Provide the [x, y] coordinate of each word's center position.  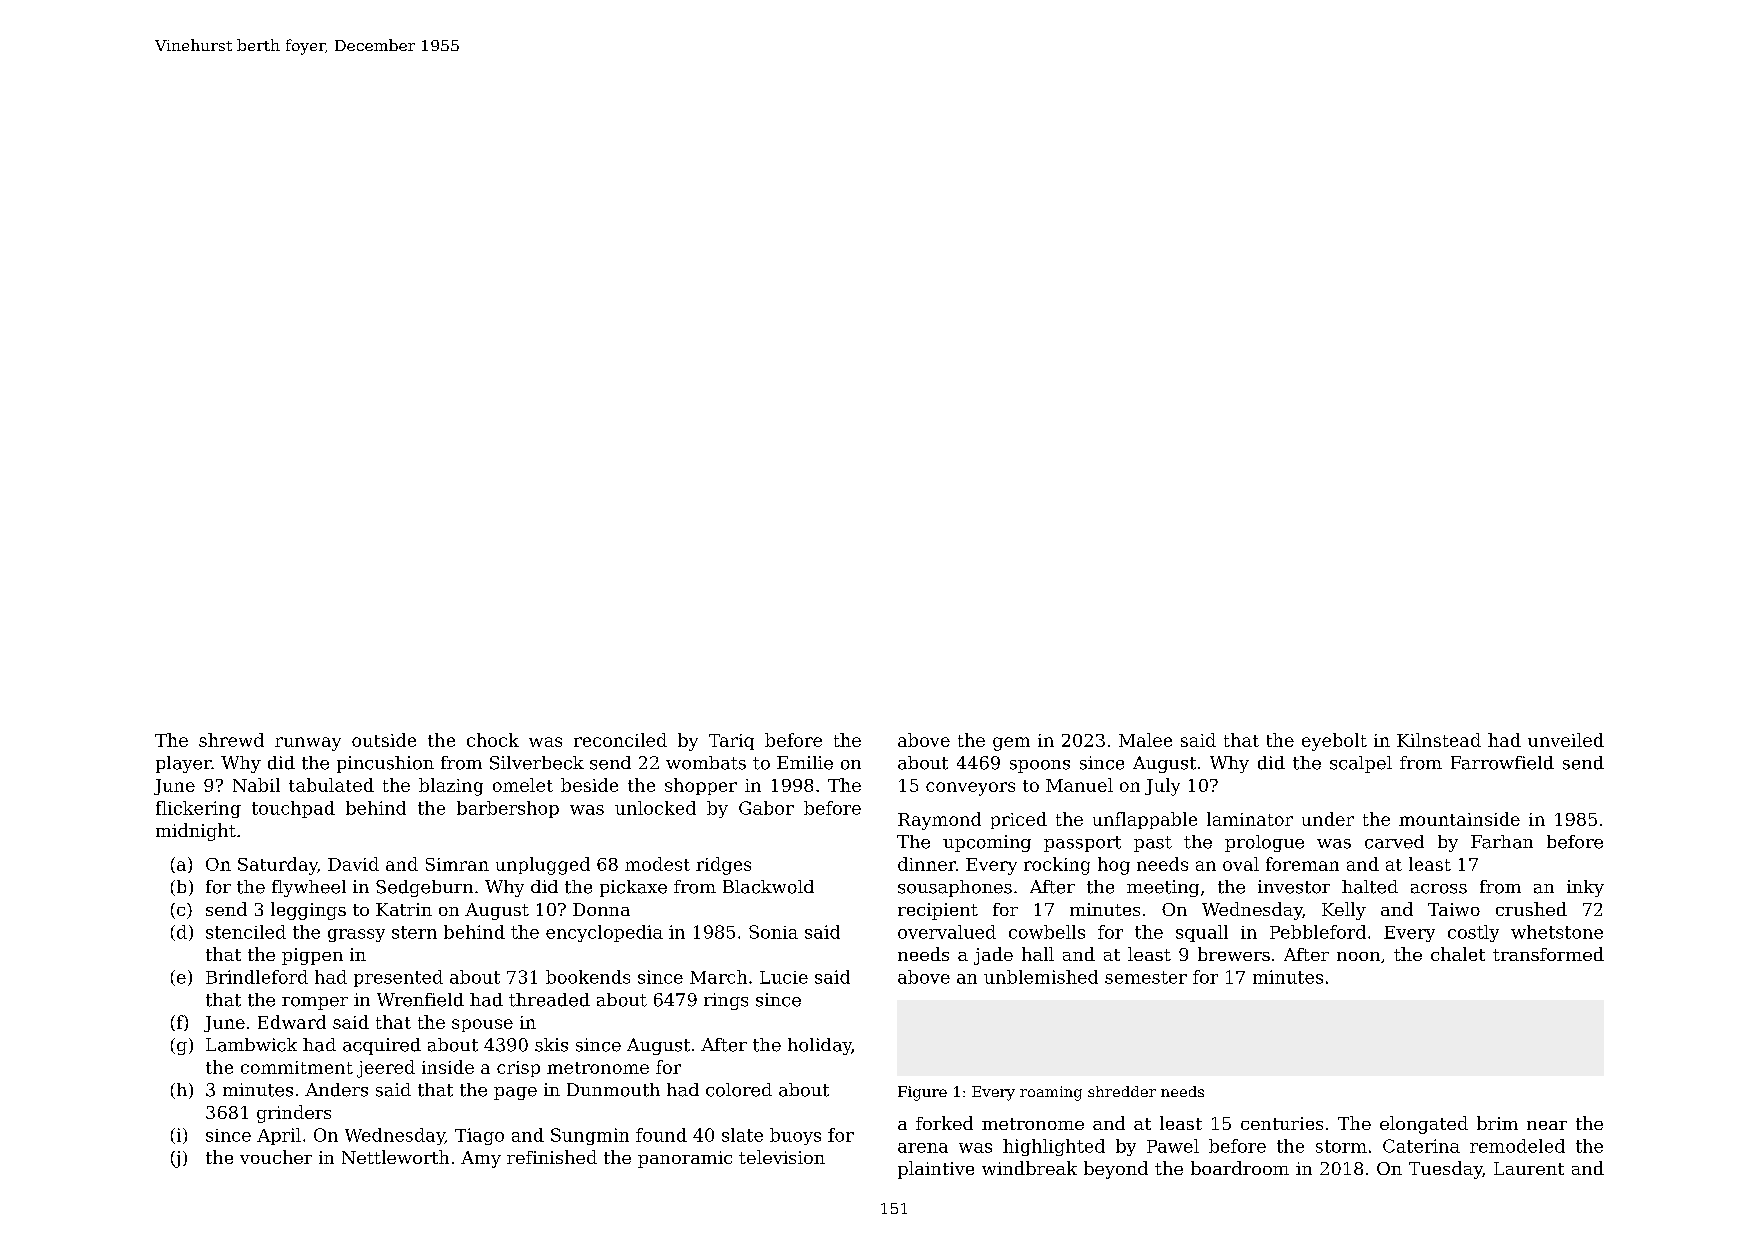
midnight [196, 832]
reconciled [620, 740]
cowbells [1047, 932]
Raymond [939, 821]
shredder [1122, 1091]
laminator [1250, 819]
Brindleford [257, 977]
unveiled [1566, 740]
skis [551, 1045]
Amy [481, 1159]
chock [493, 740]
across [1439, 889]
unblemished [1041, 977]
